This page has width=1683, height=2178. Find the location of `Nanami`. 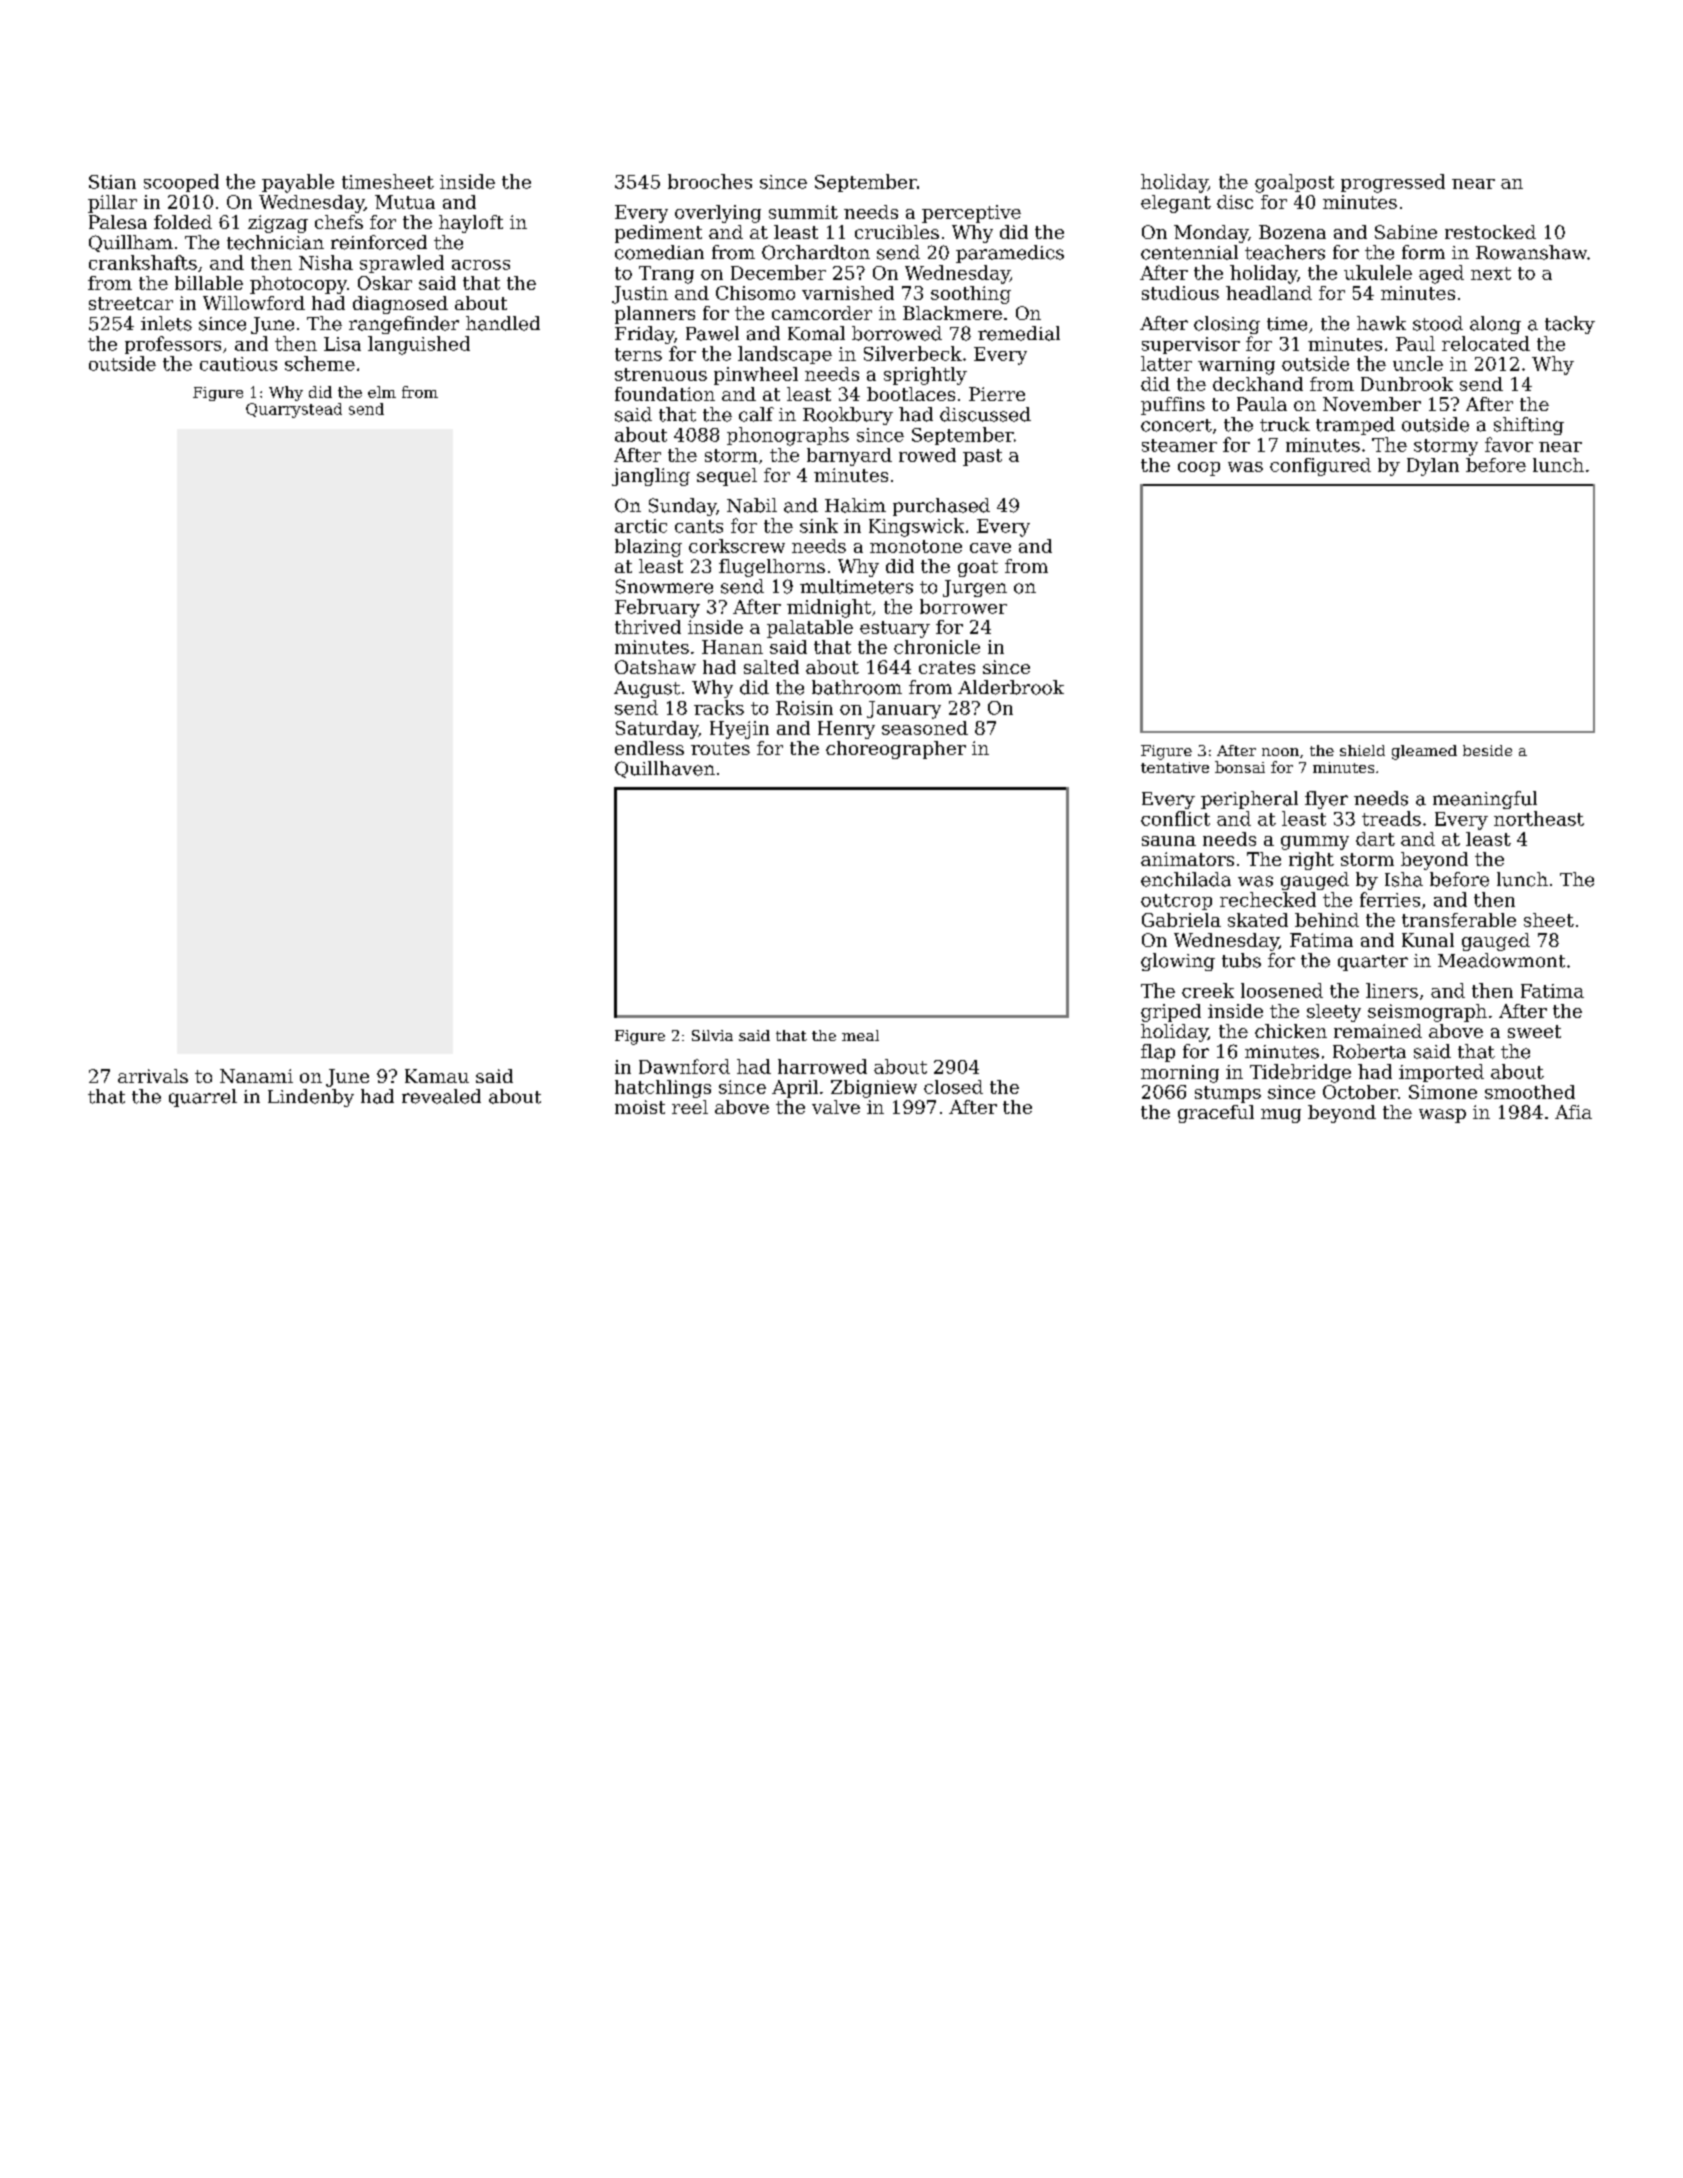

Nanami is located at coordinates (256, 1076).
